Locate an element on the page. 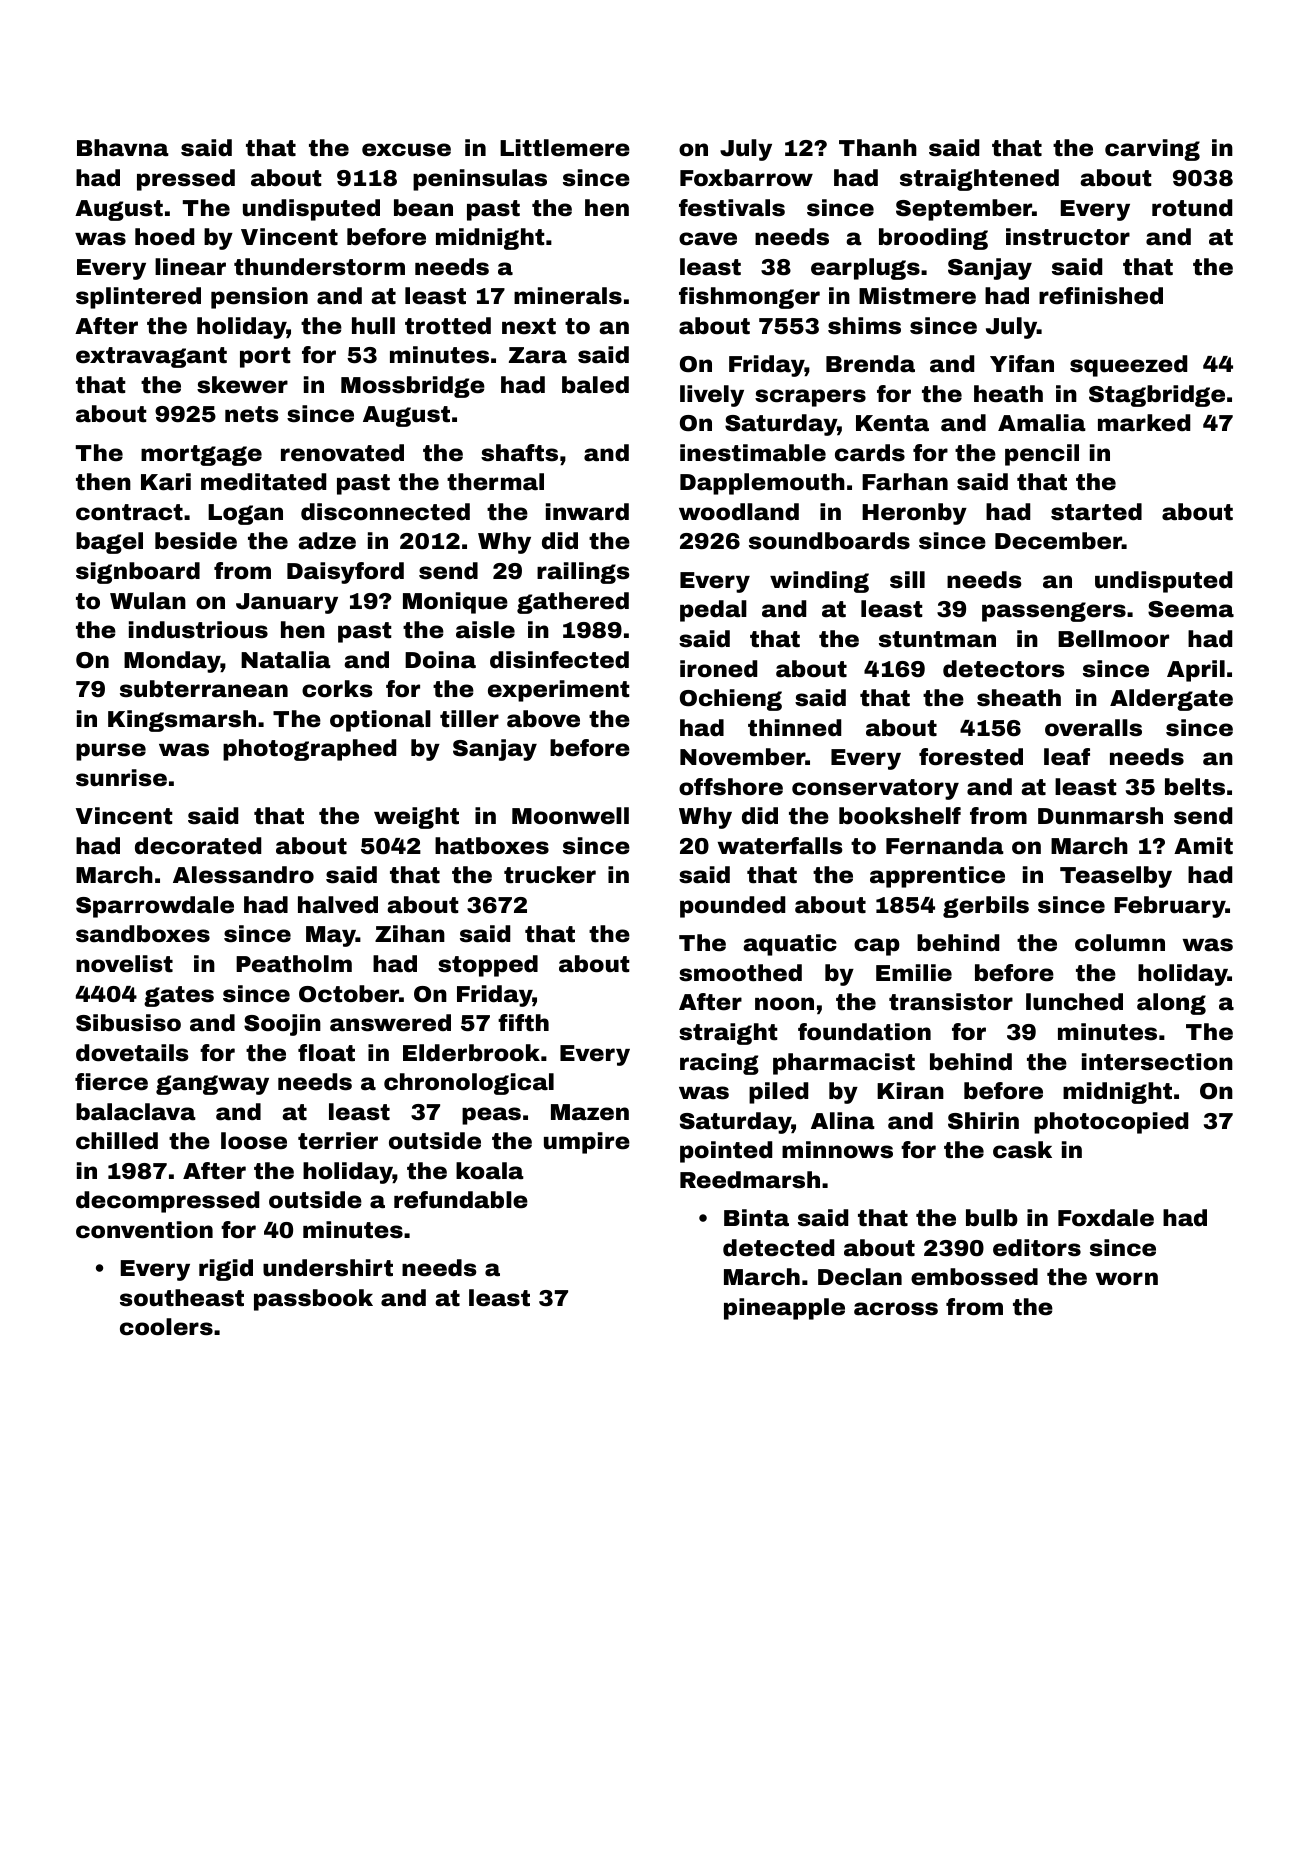 Image resolution: width=1309 pixels, height=1851 pixels. embossed is located at coordinates (974, 1277).
